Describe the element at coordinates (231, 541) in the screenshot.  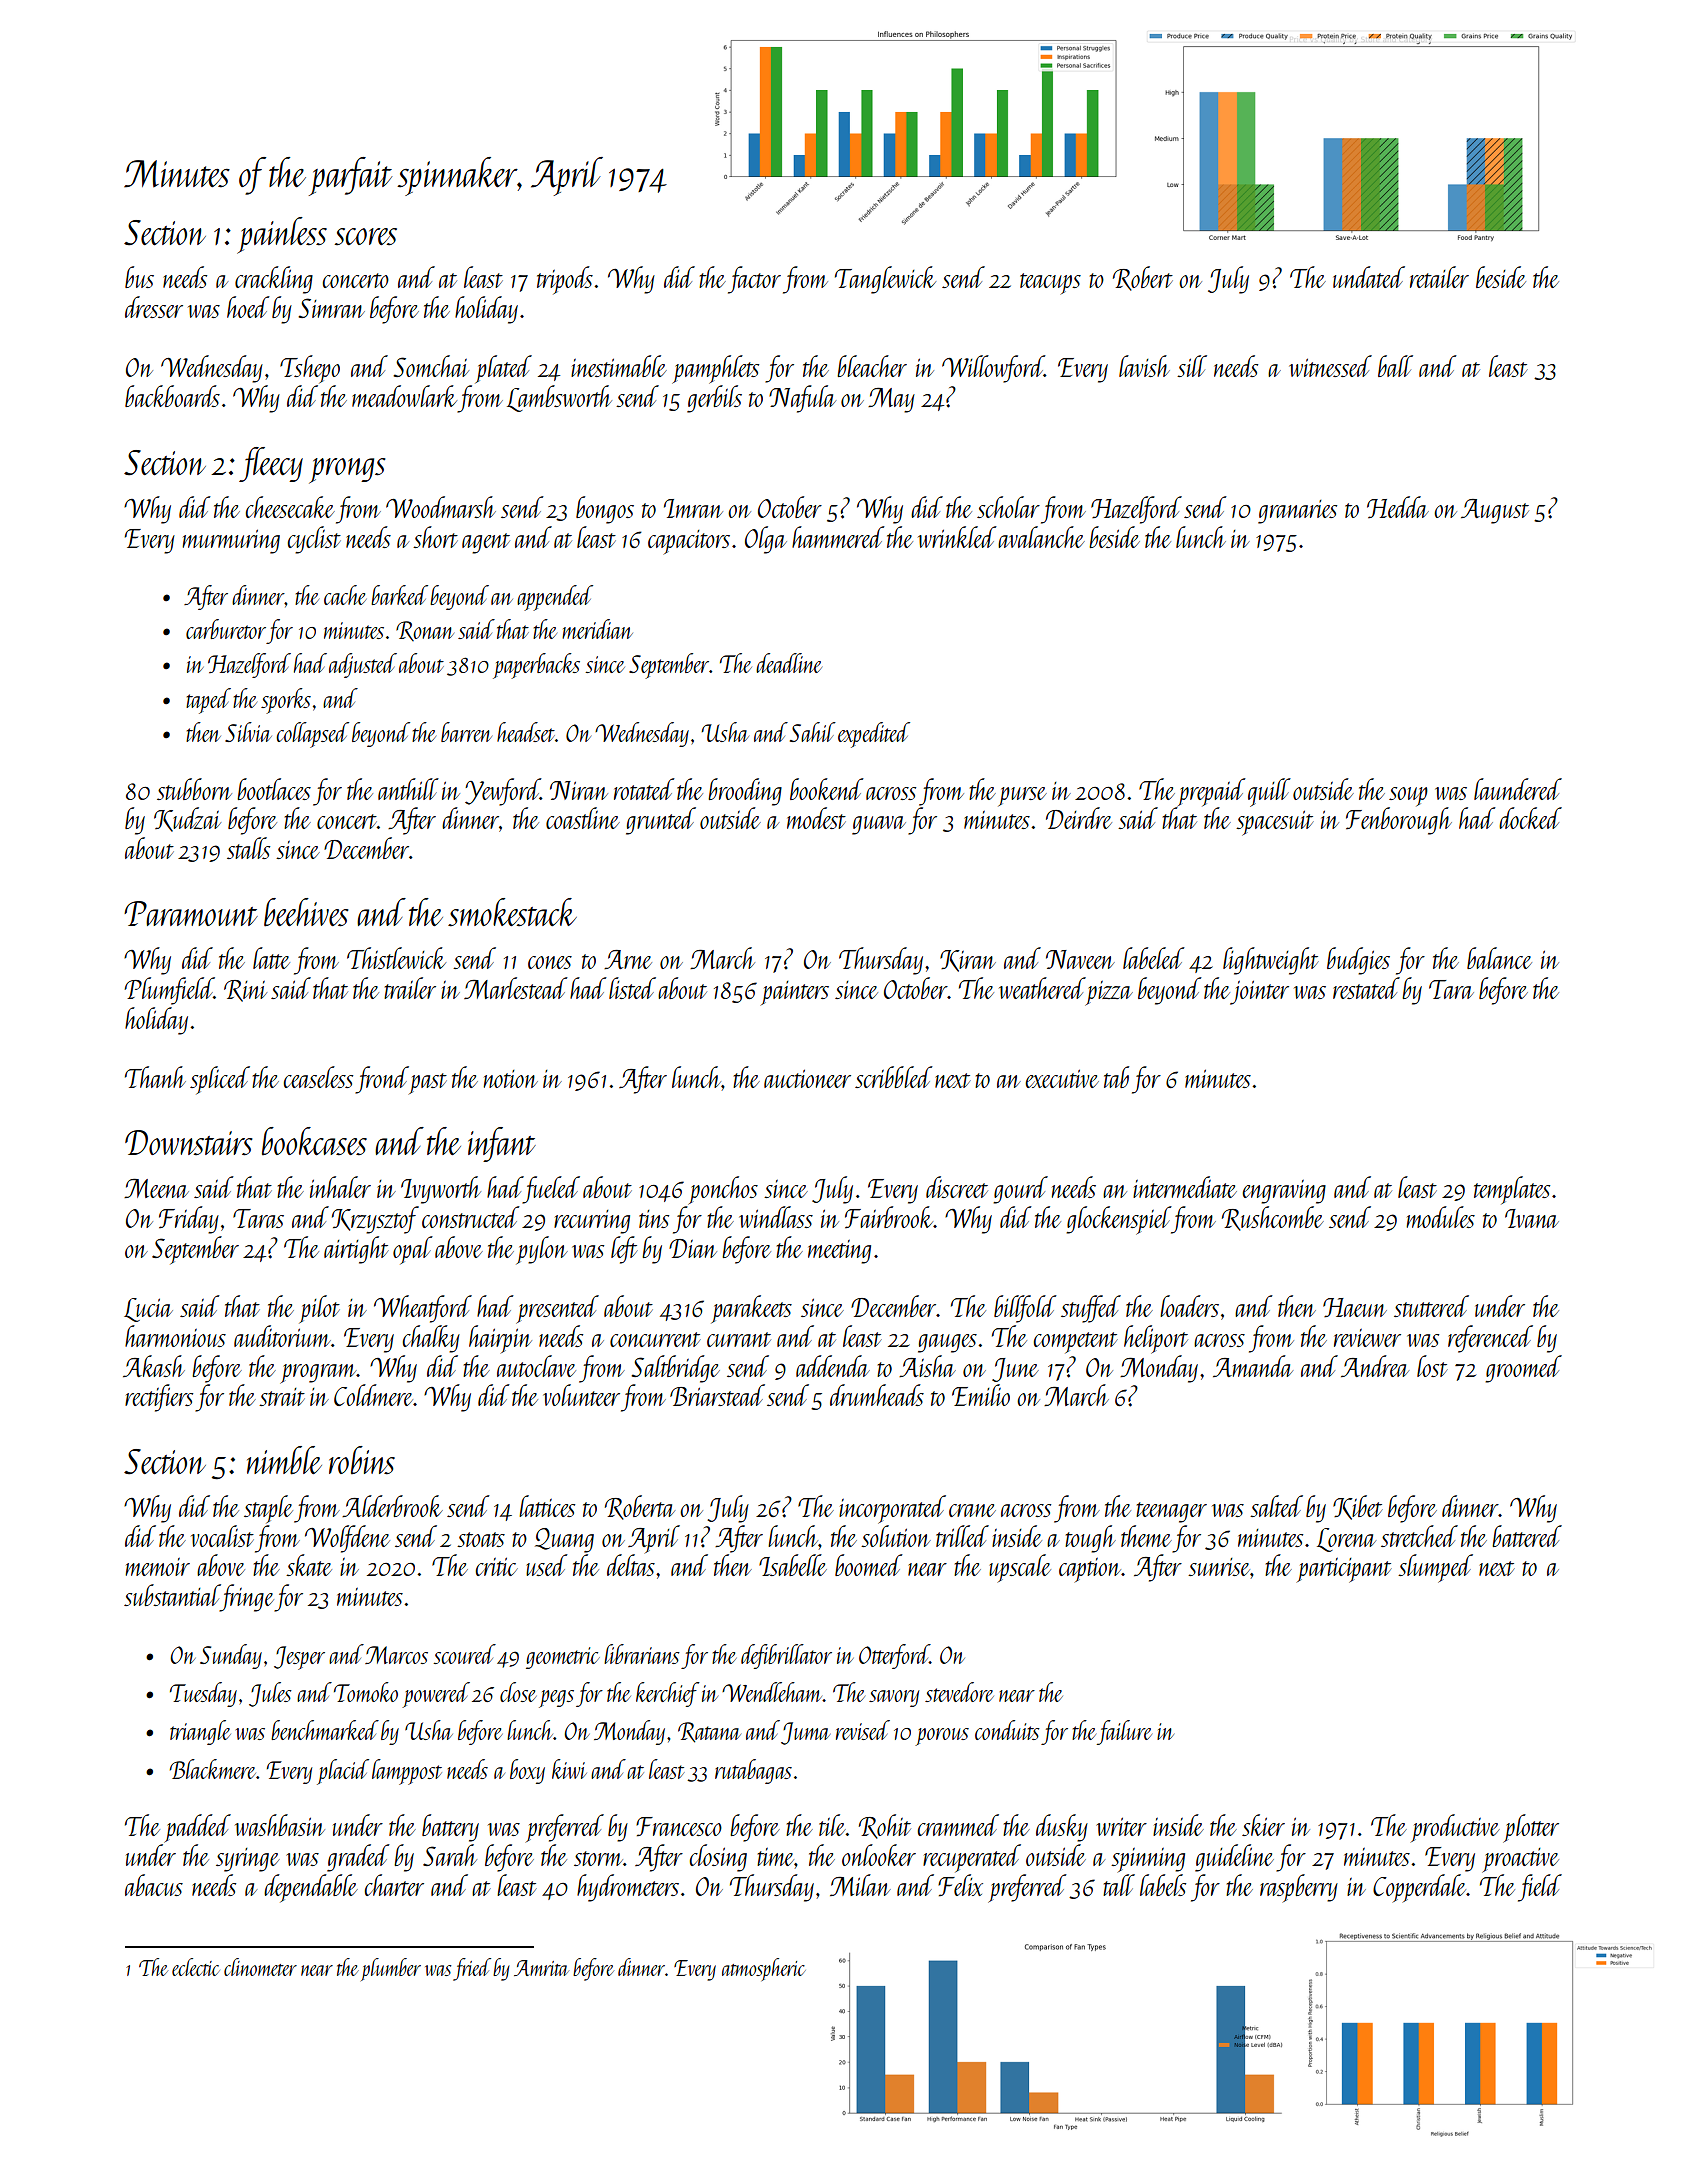
I see `murmuring` at that location.
